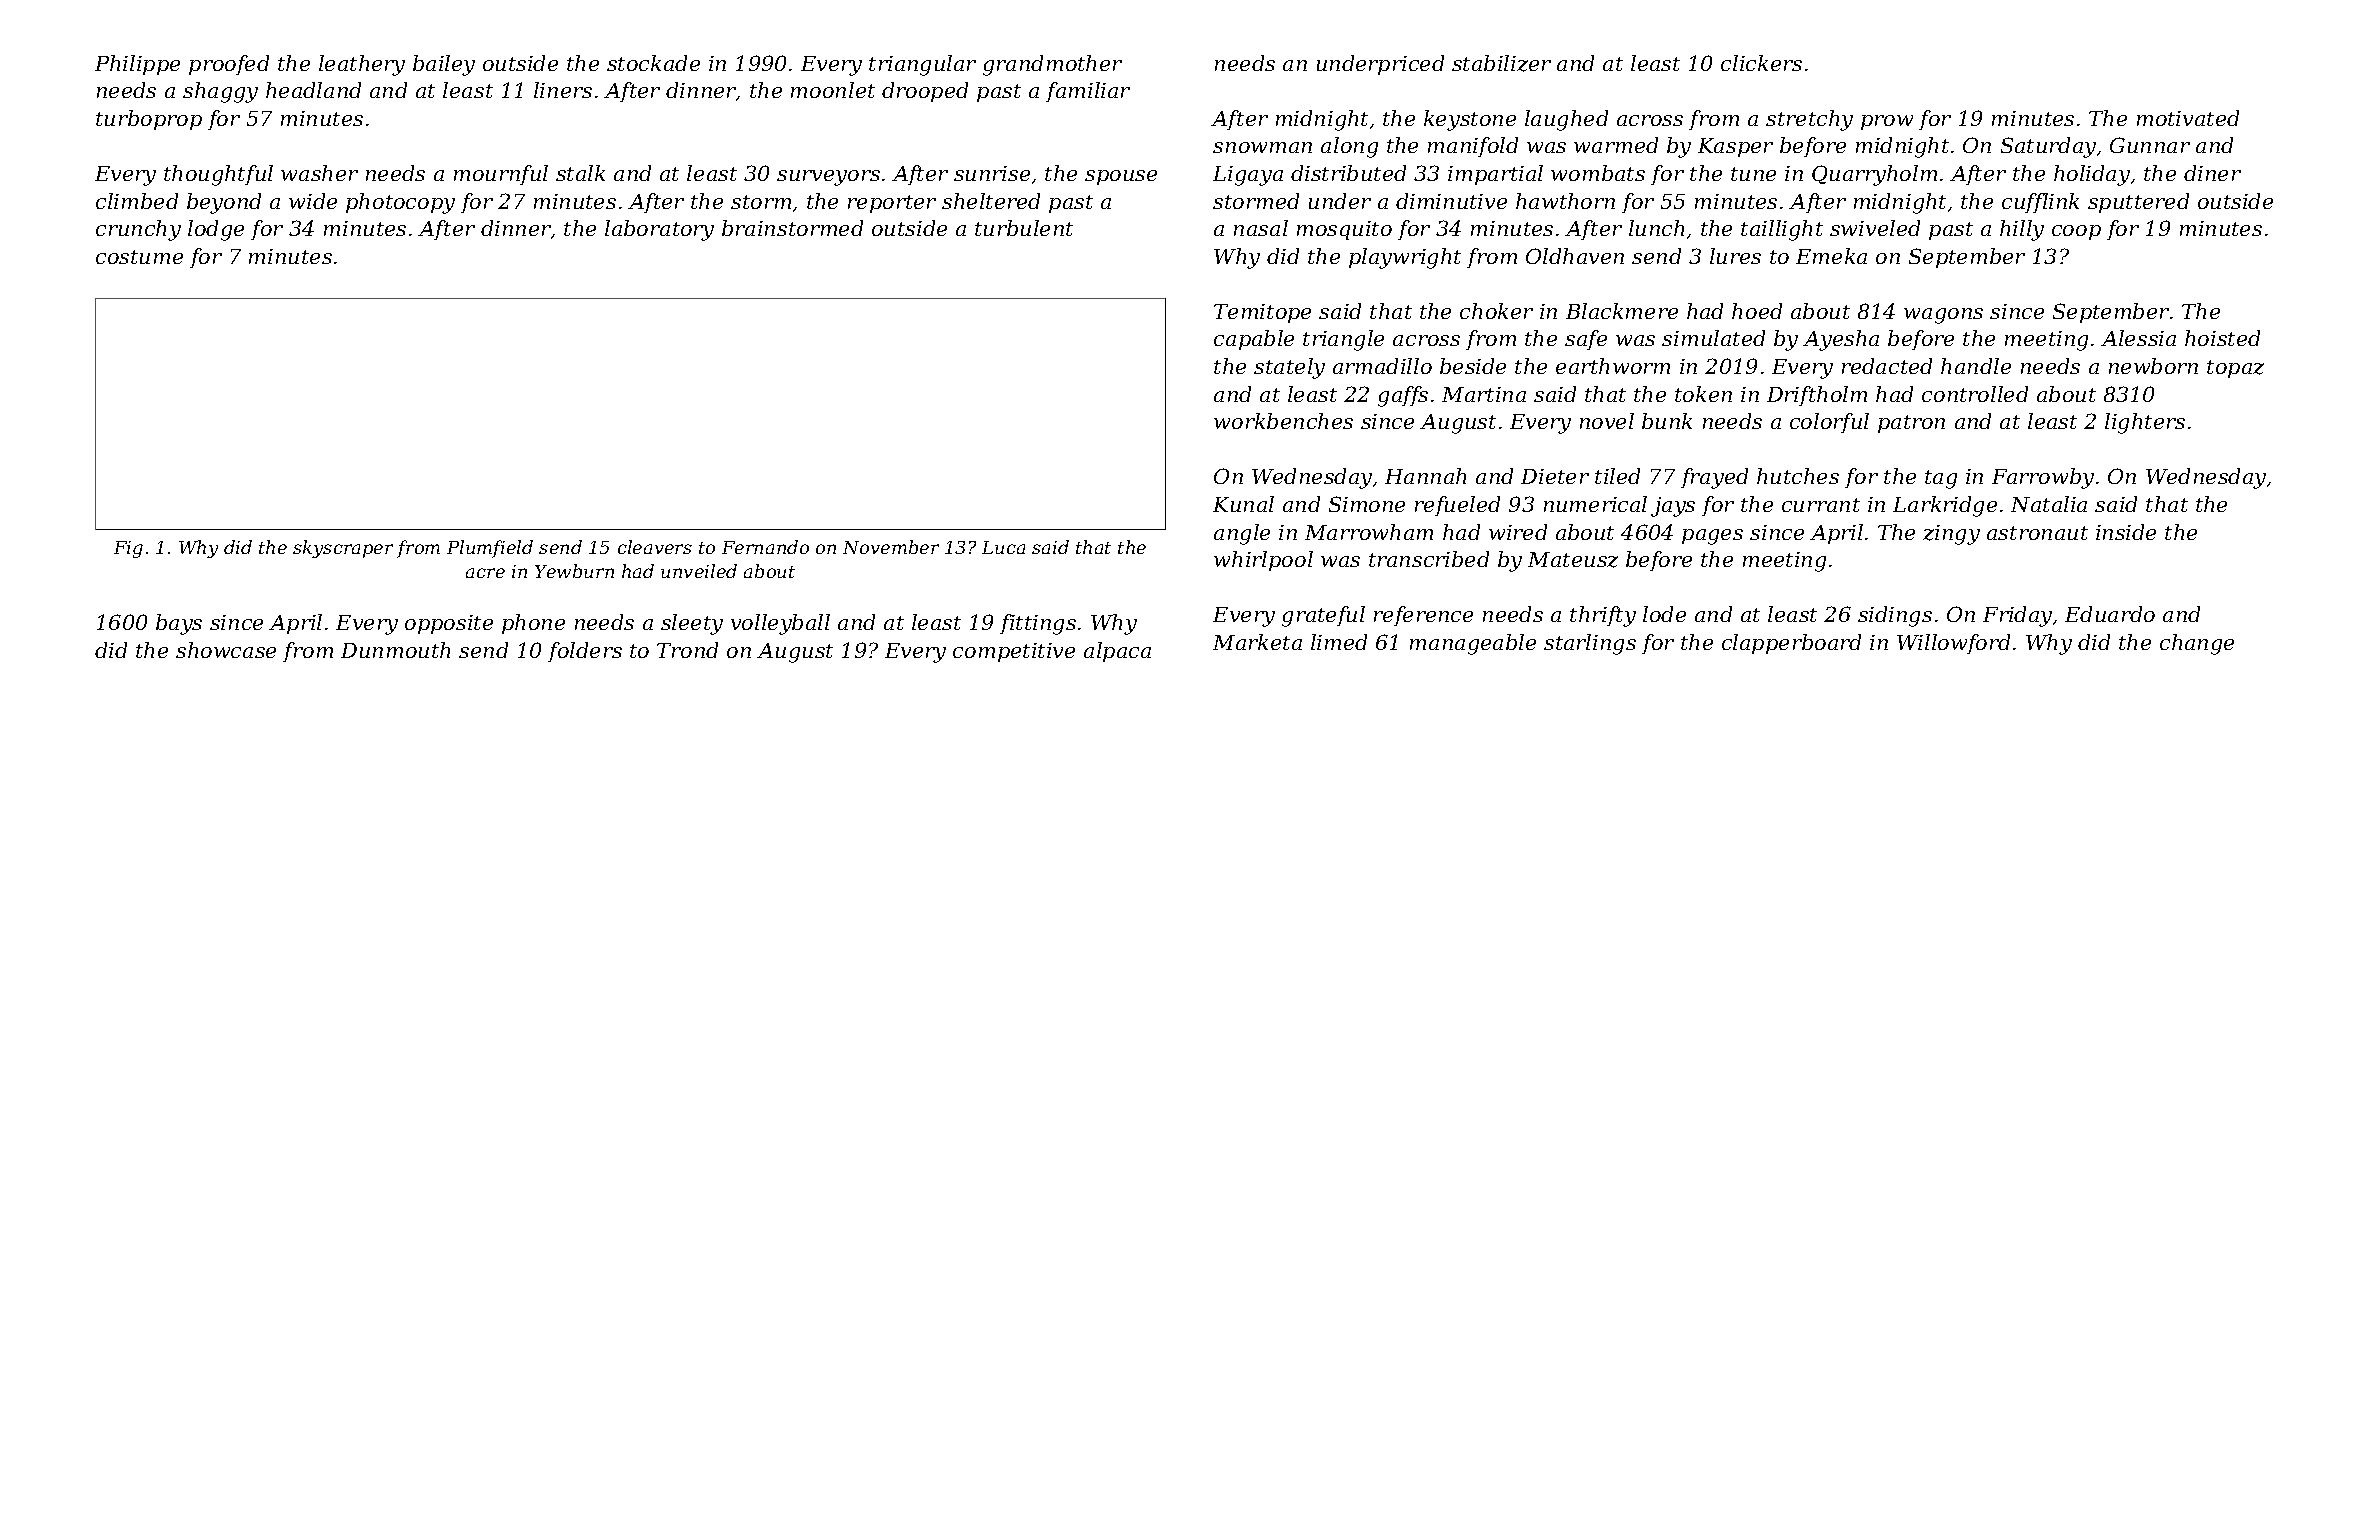  I want to click on holiday, so click(2092, 175).
